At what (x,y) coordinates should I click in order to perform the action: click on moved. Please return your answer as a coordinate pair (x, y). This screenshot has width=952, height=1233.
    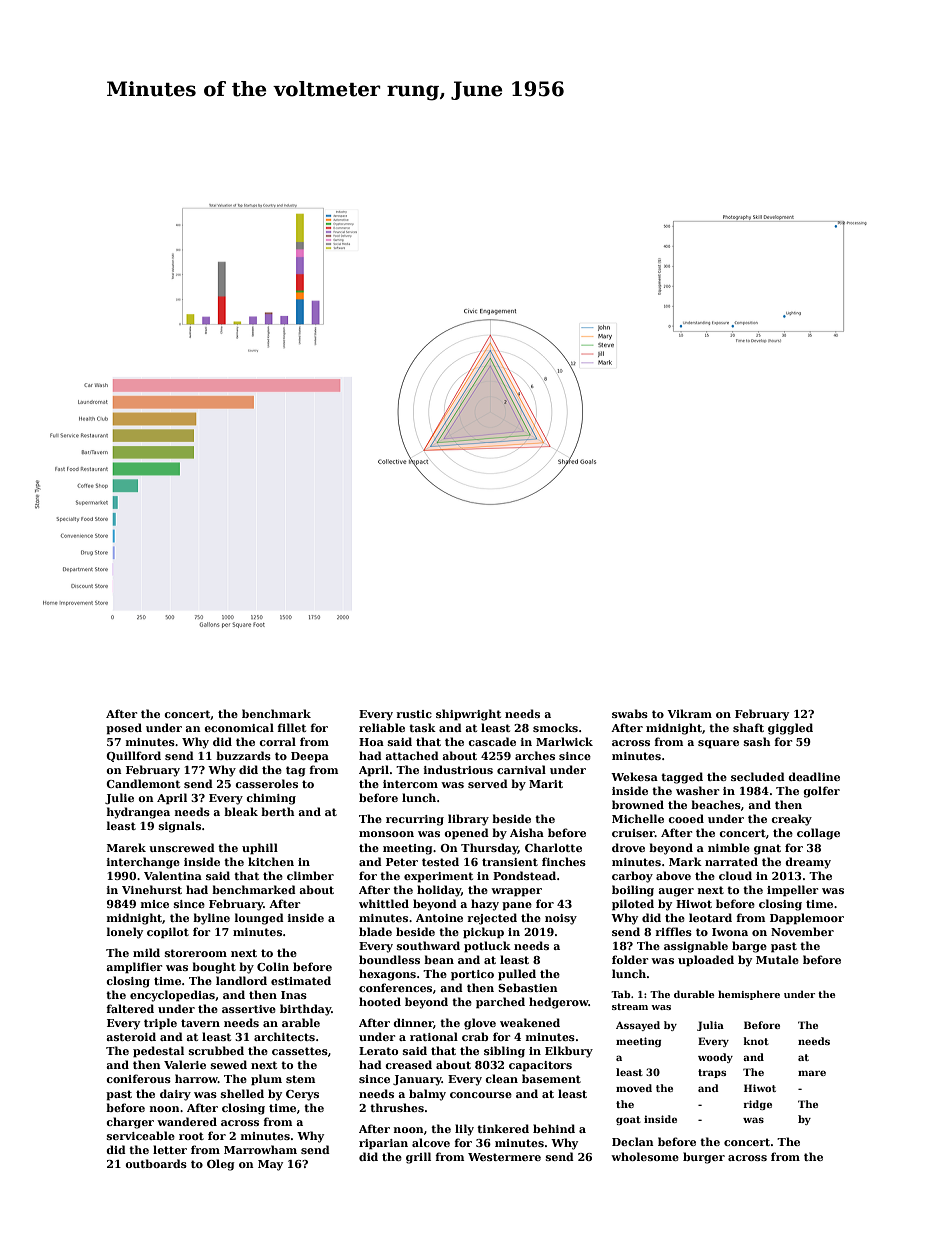
    Looking at the image, I should click on (634, 1088).
